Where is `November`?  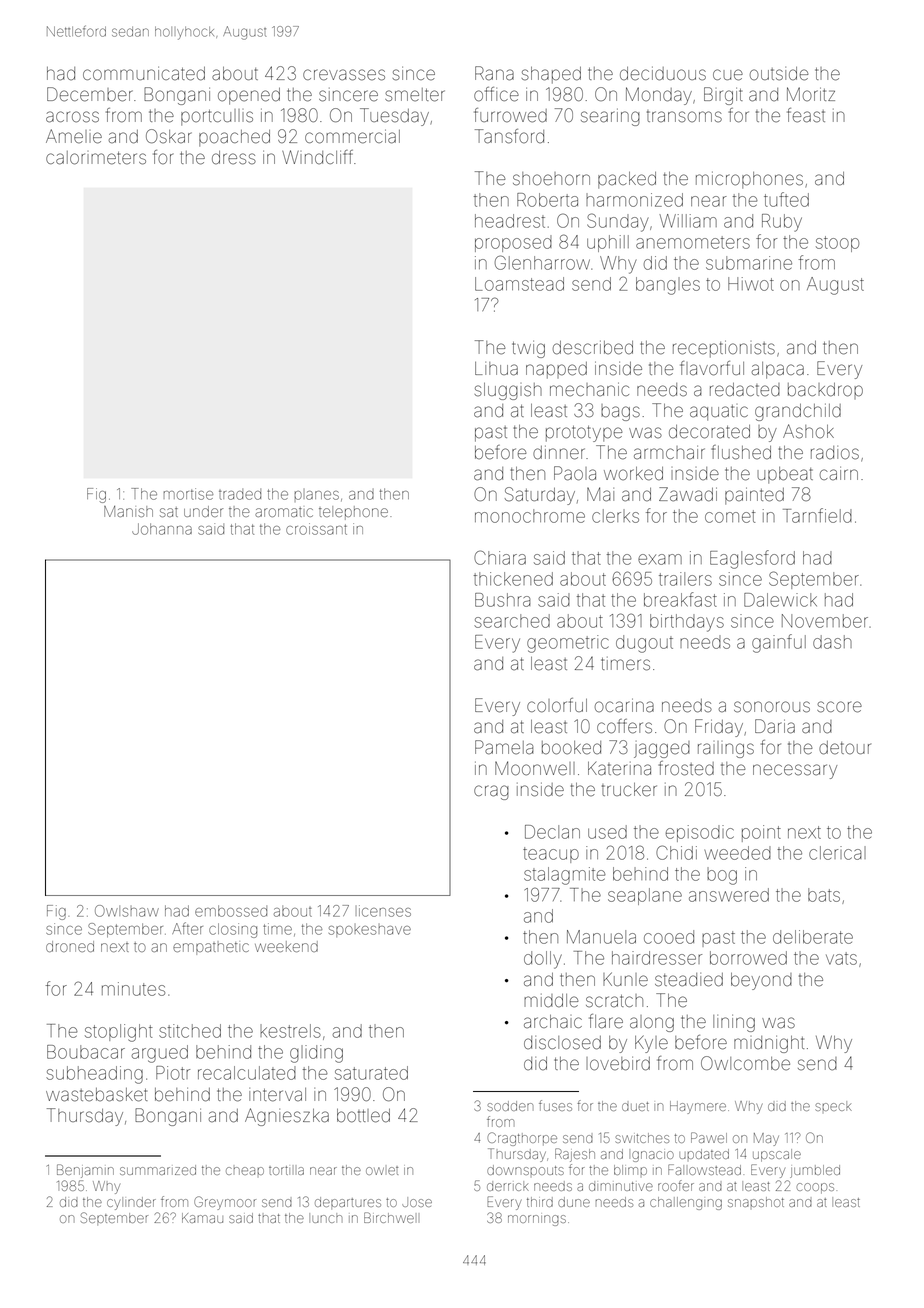 November is located at coordinates (825, 621).
